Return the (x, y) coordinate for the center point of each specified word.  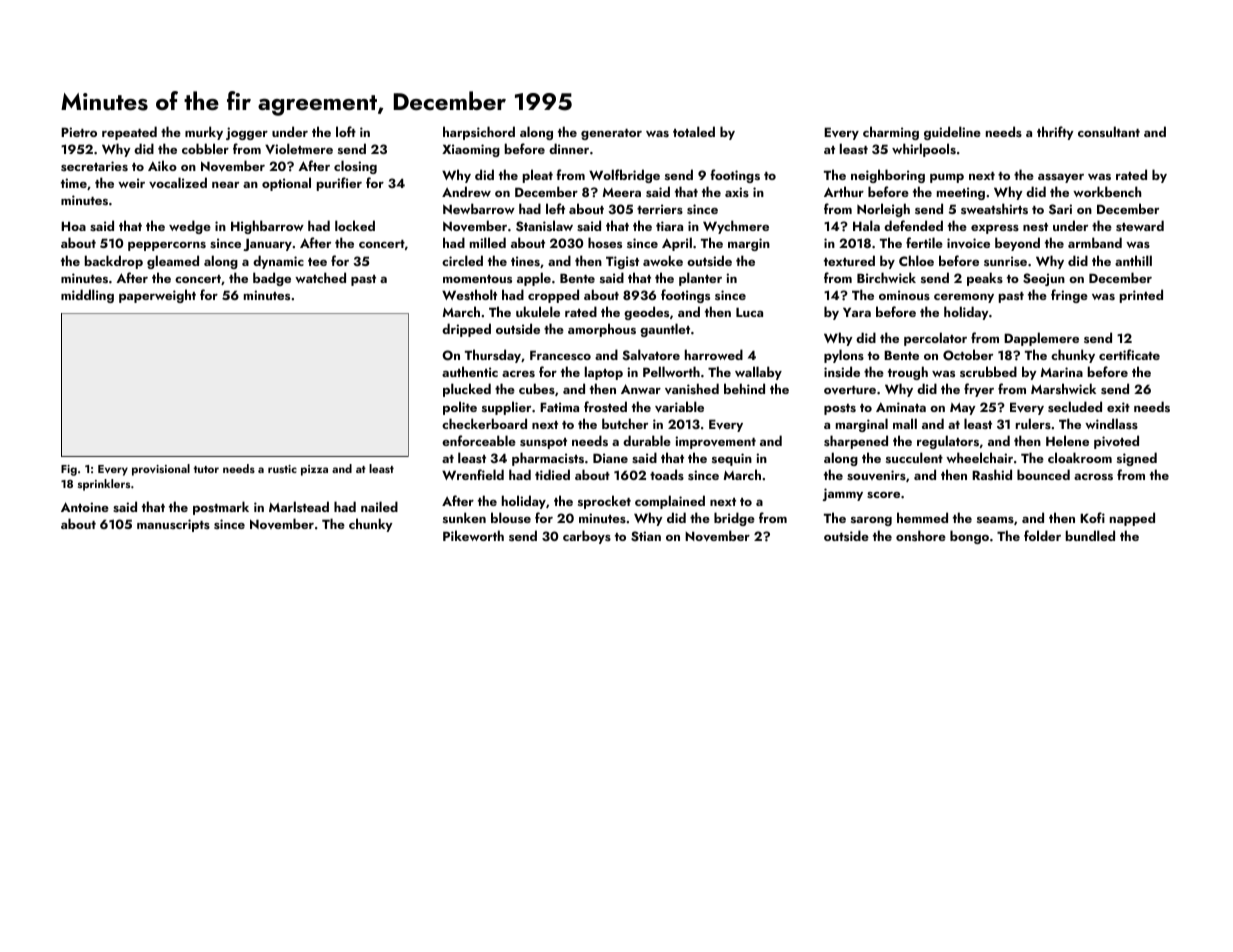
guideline (952, 133)
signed (1137, 459)
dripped (466, 330)
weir (131, 183)
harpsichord (479, 133)
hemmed (922, 517)
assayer (1061, 178)
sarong (871, 521)
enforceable (479, 440)
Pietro (79, 132)
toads (667, 474)
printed (1141, 296)
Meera (622, 192)
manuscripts (173, 525)
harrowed (714, 354)
